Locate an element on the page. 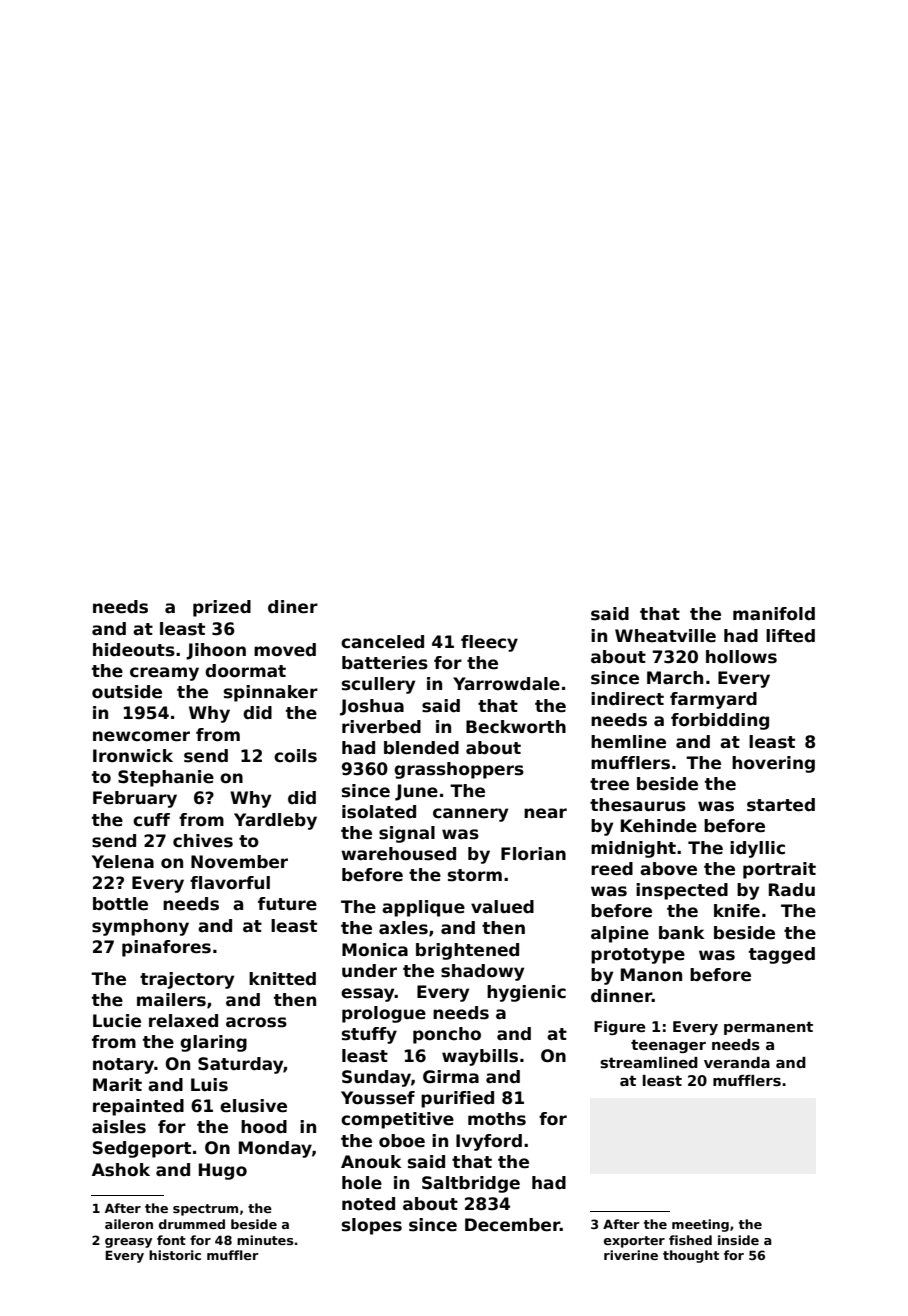 This image has height=1316, width=908. manifold is located at coordinates (774, 614).
